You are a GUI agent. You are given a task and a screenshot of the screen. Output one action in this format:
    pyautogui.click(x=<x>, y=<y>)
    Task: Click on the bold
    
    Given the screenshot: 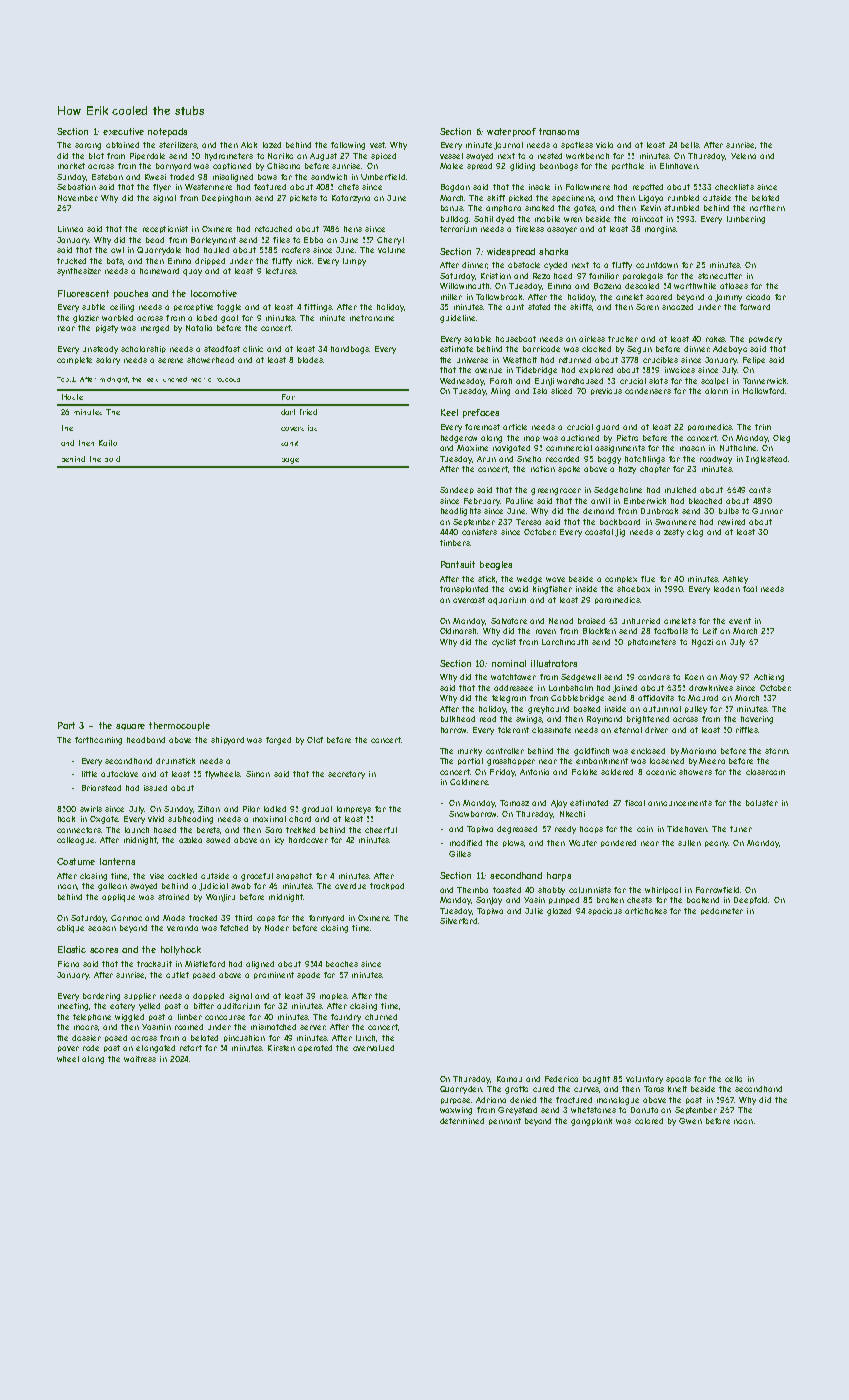 What is the action you would take?
    pyautogui.click(x=112, y=459)
